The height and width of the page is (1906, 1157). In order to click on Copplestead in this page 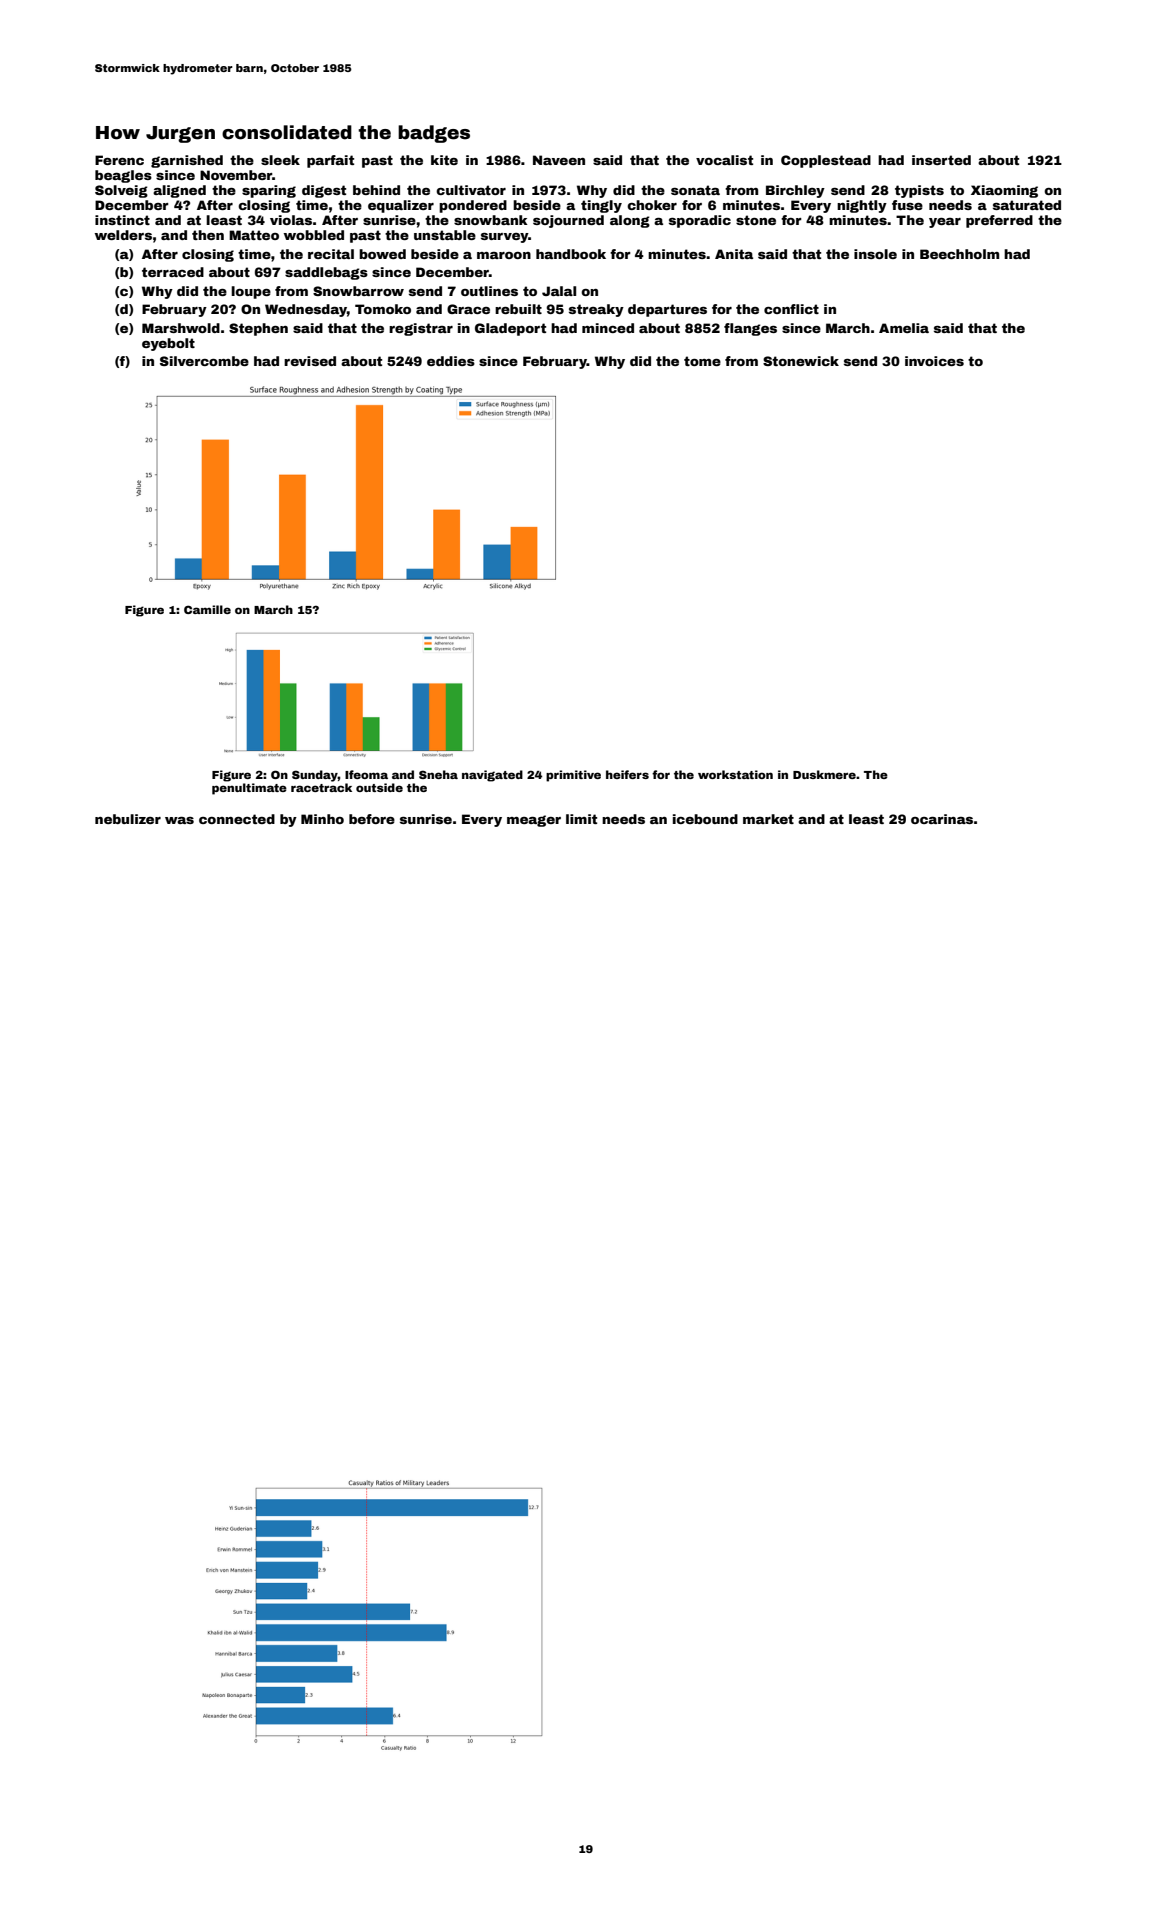, I will do `click(826, 161)`.
